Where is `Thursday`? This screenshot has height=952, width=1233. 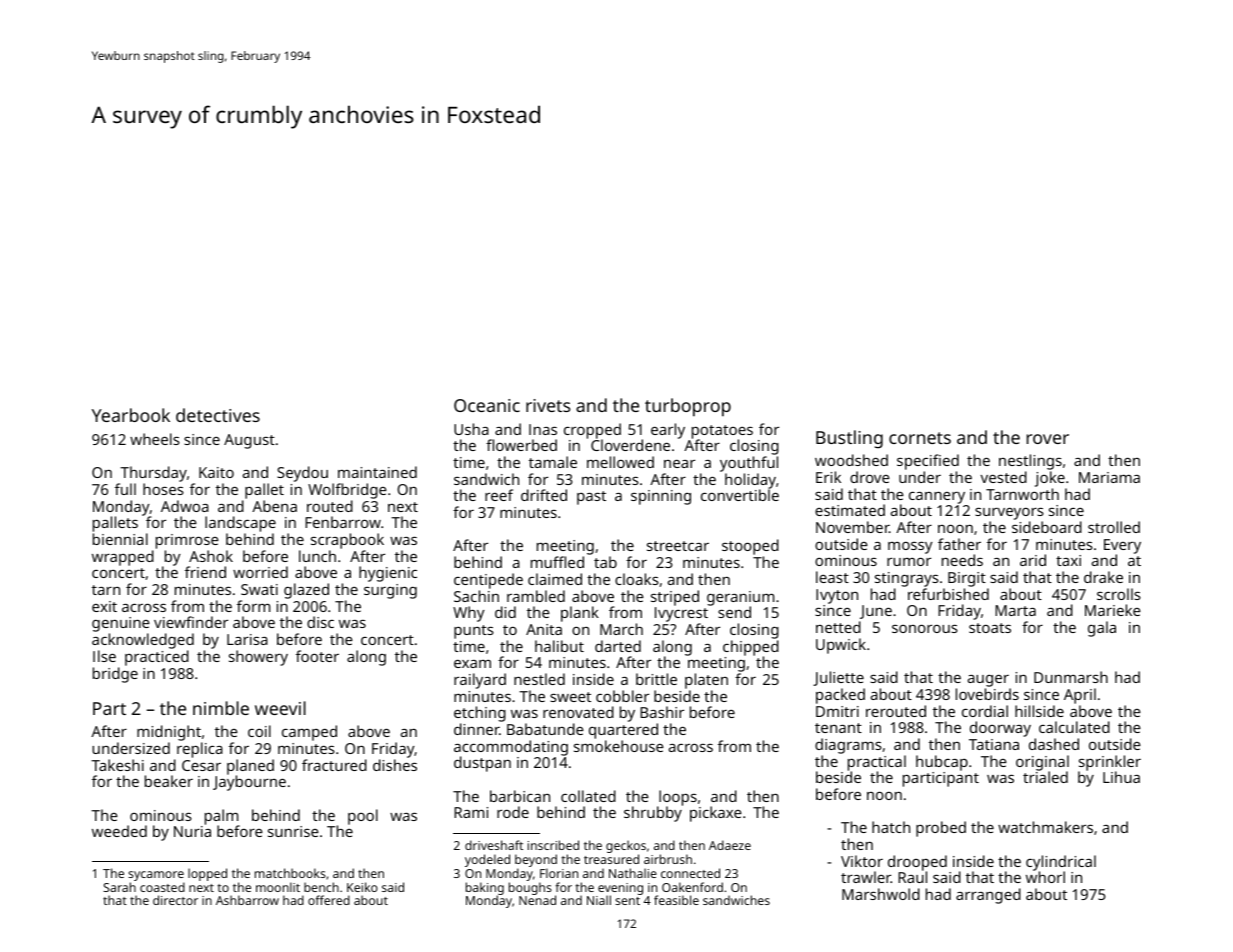 Thursday is located at coordinates (153, 474).
